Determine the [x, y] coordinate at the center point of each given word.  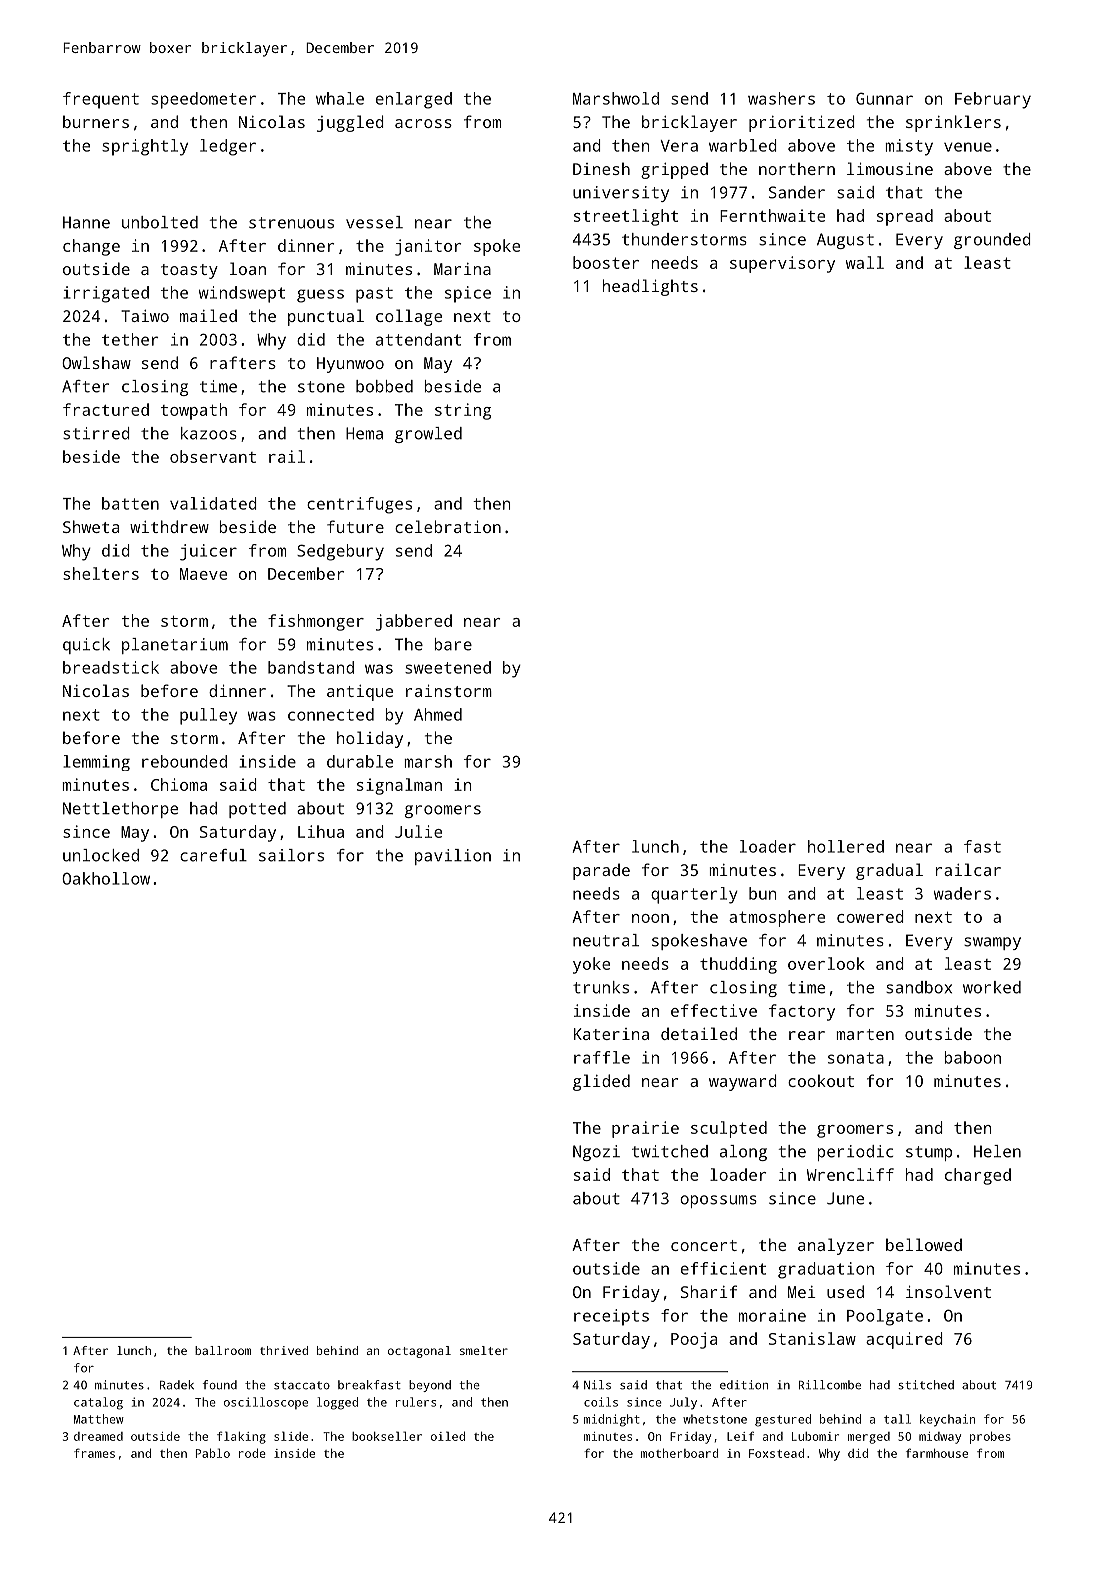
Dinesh [601, 168]
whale [340, 98]
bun [763, 893]
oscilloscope [266, 1403]
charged [978, 1176]
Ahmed [438, 714]
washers [781, 98]
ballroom [223, 1350]
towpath [194, 411]
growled [428, 435]
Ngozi [596, 1153]
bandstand [311, 667]
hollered [846, 846]
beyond [430, 1386]
